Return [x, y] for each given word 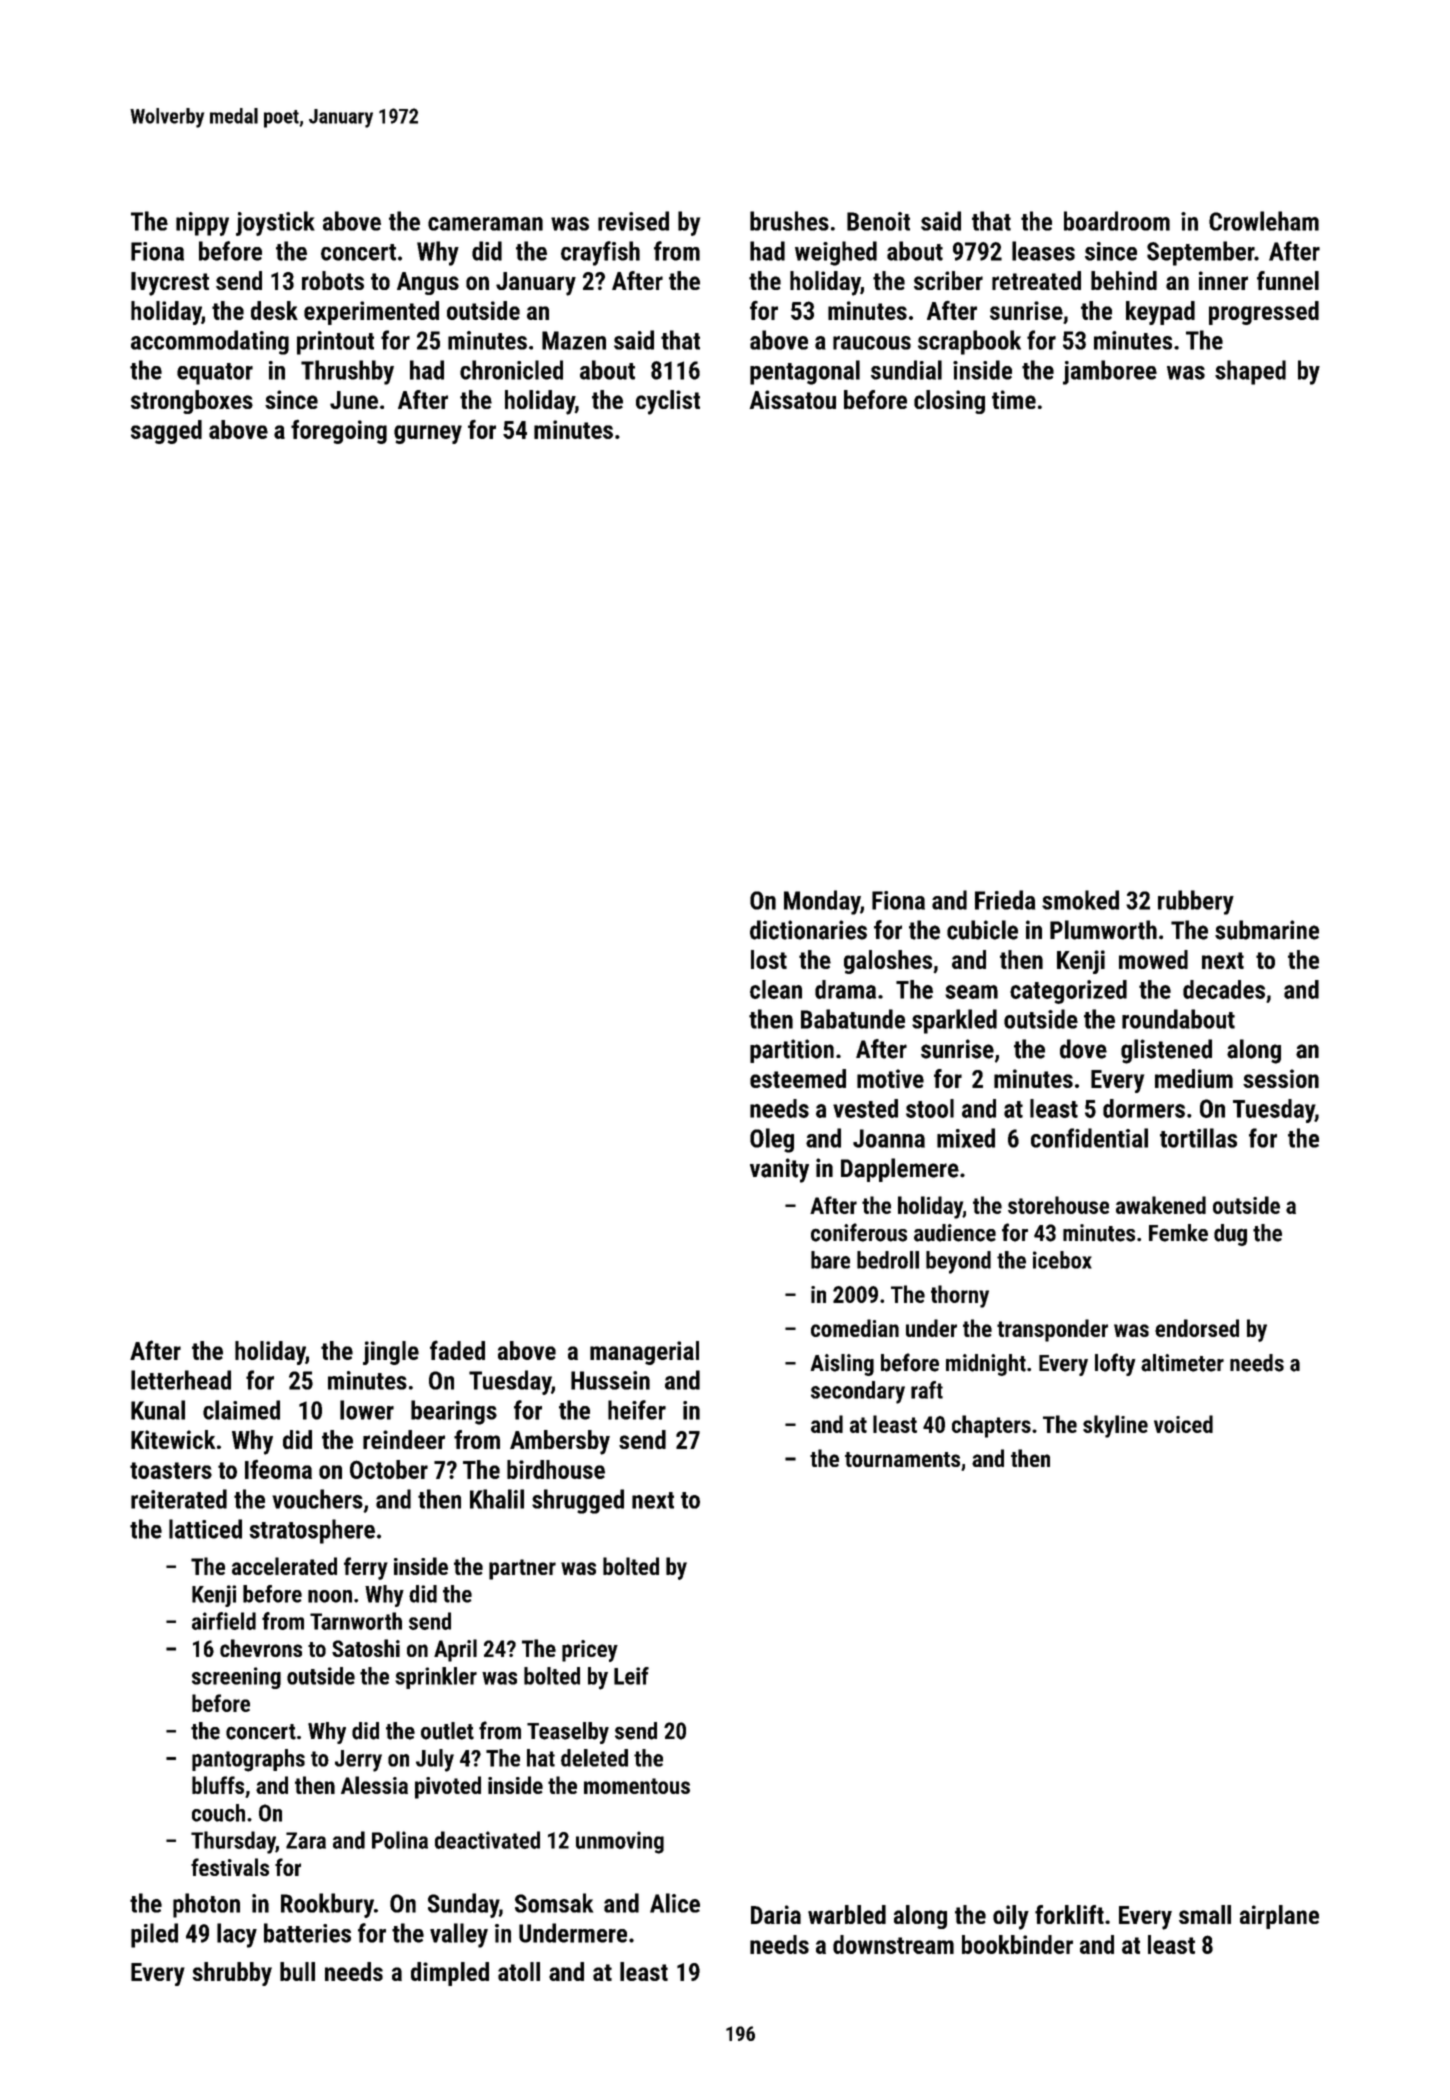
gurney [428, 434]
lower [367, 1410]
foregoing [339, 431]
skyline [1115, 1426]
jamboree [1110, 372]
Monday [822, 902]
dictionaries [808, 930]
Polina [400, 1840]
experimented [371, 313]
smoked [1080, 900]
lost [769, 959]
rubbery [1196, 902]
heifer [637, 1410]
